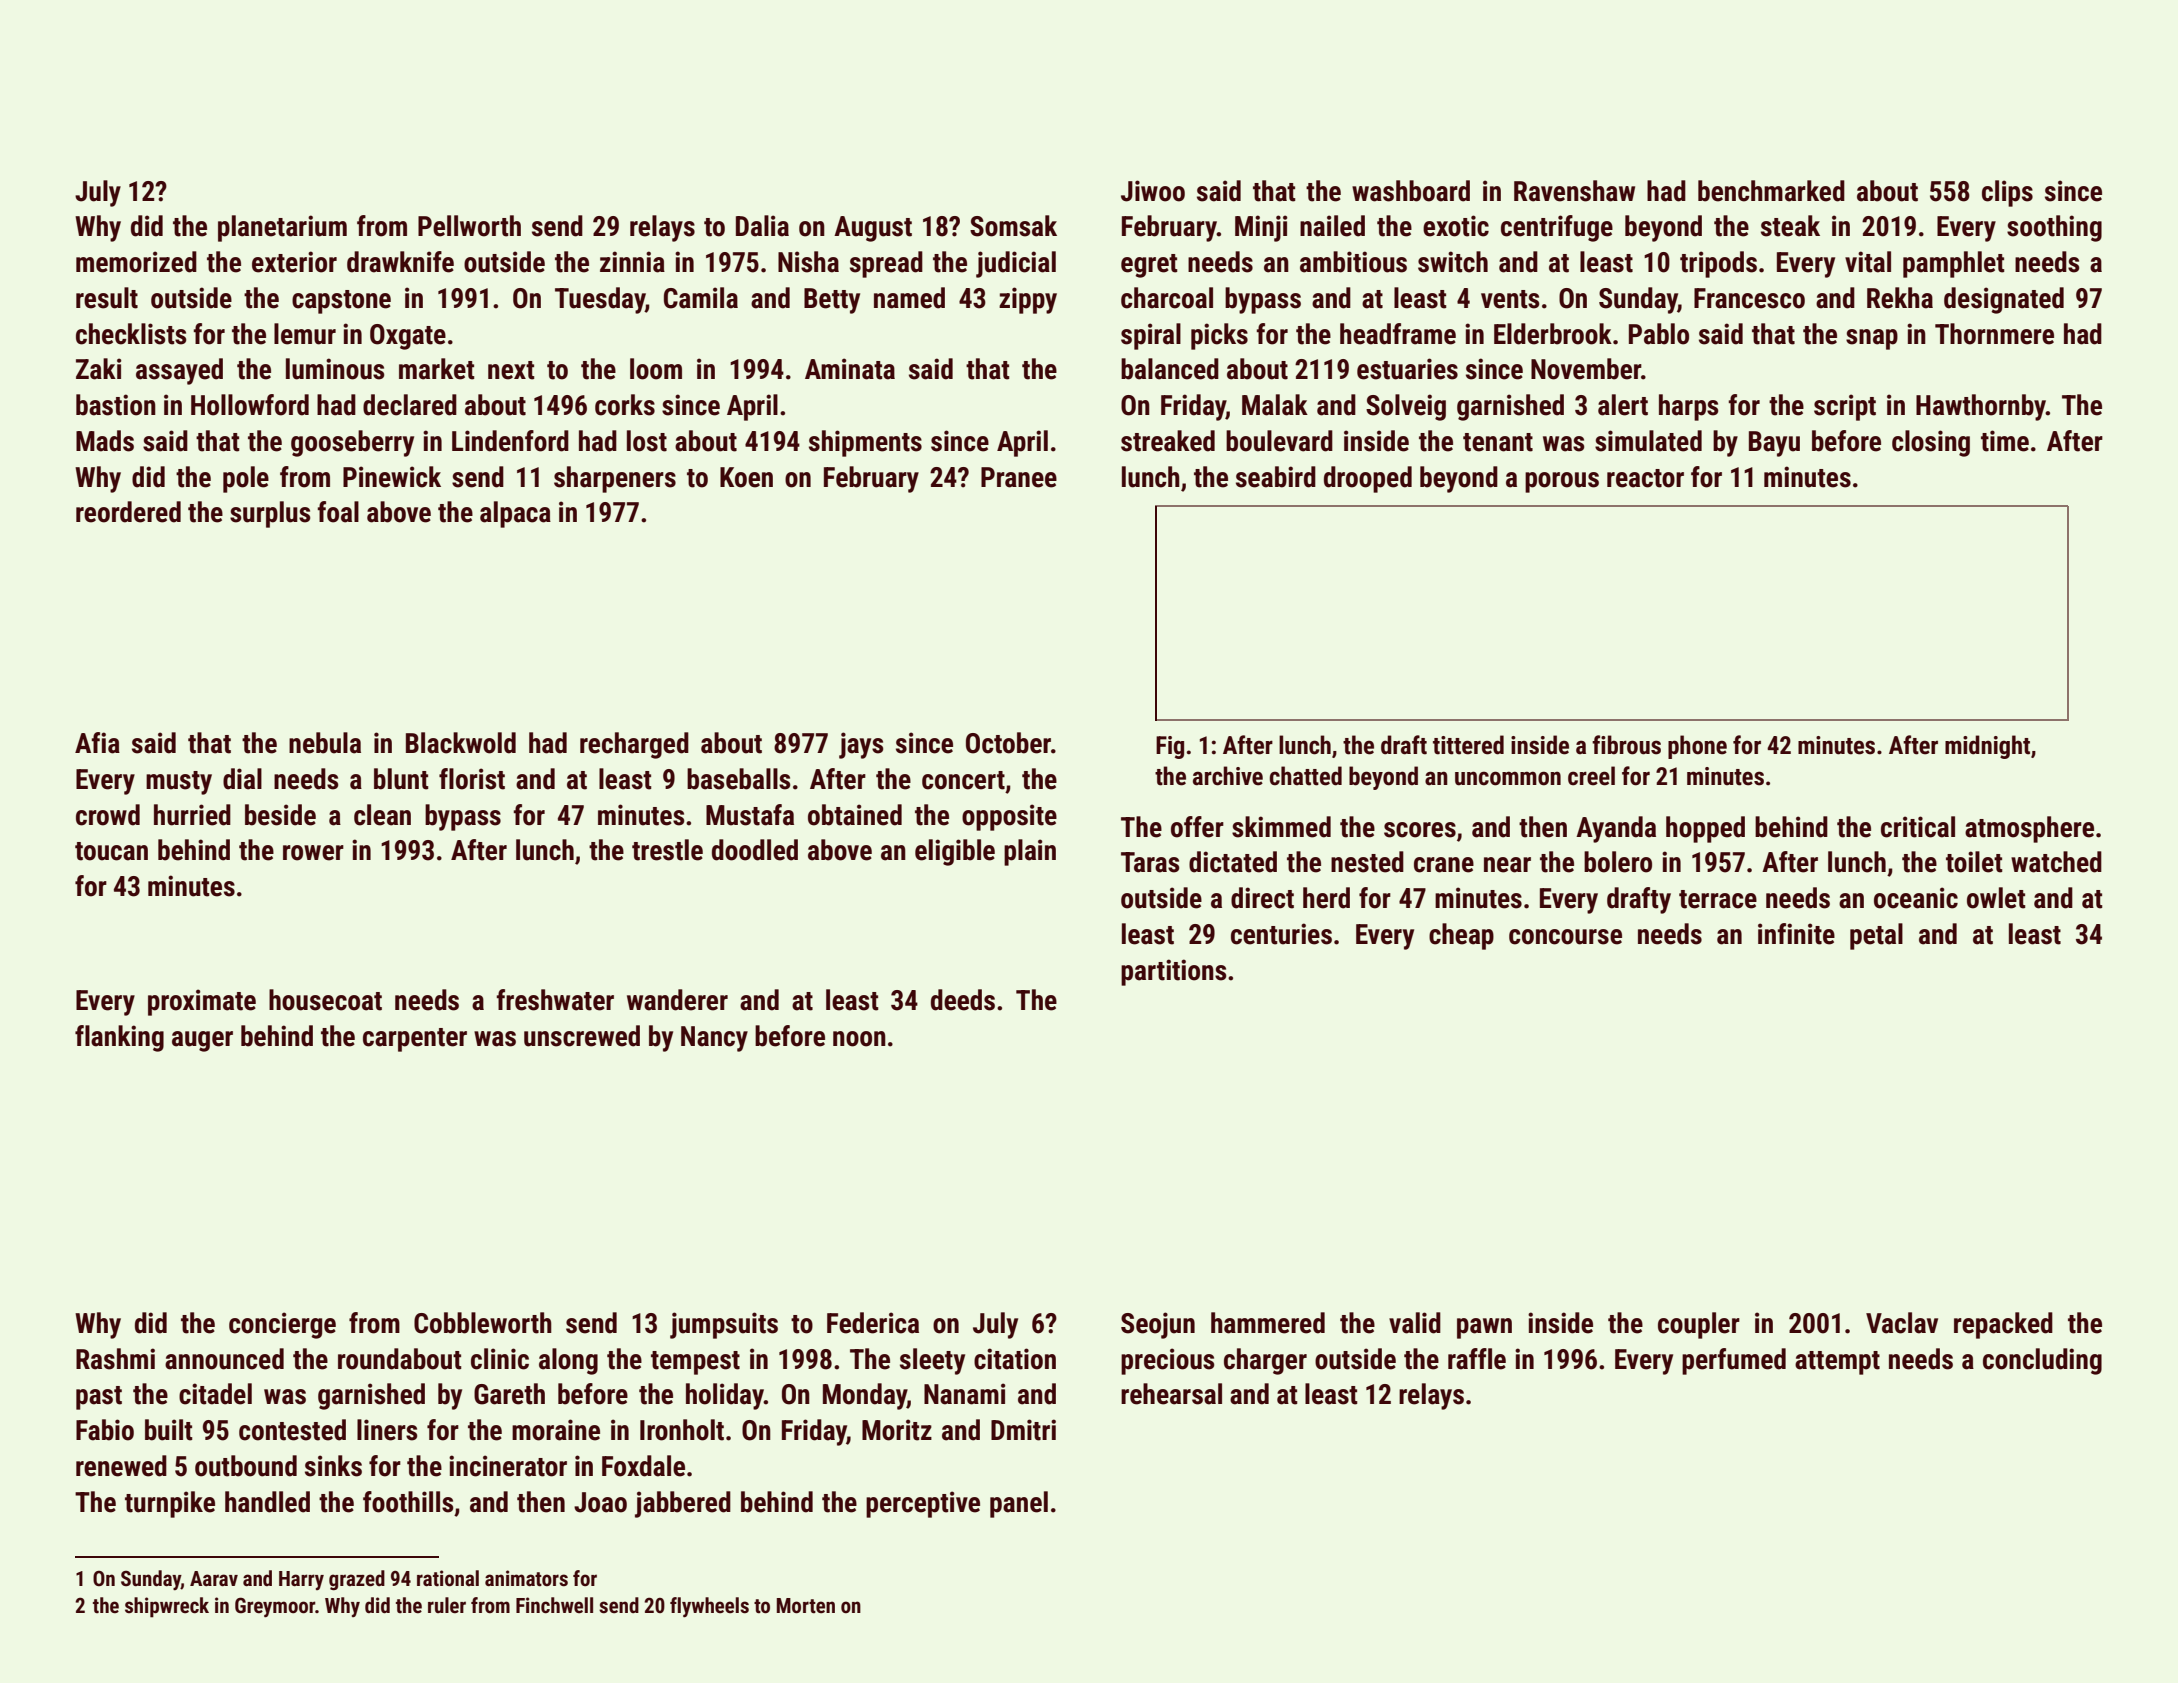  What do you see at coordinates (469, 226) in the screenshot?
I see `Pellworth` at bounding box center [469, 226].
